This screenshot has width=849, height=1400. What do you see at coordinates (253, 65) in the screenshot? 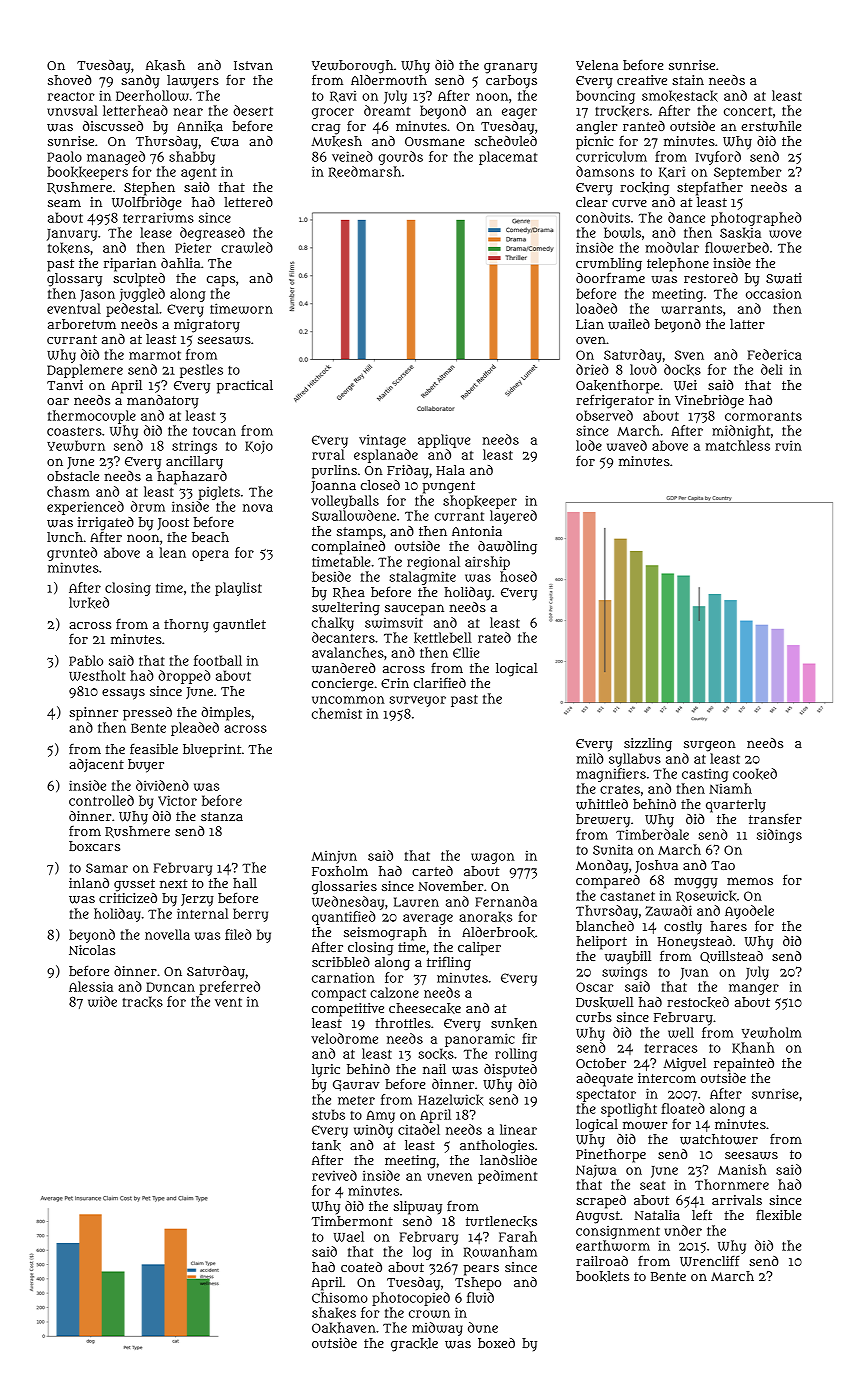
I see `Istvan` at bounding box center [253, 65].
